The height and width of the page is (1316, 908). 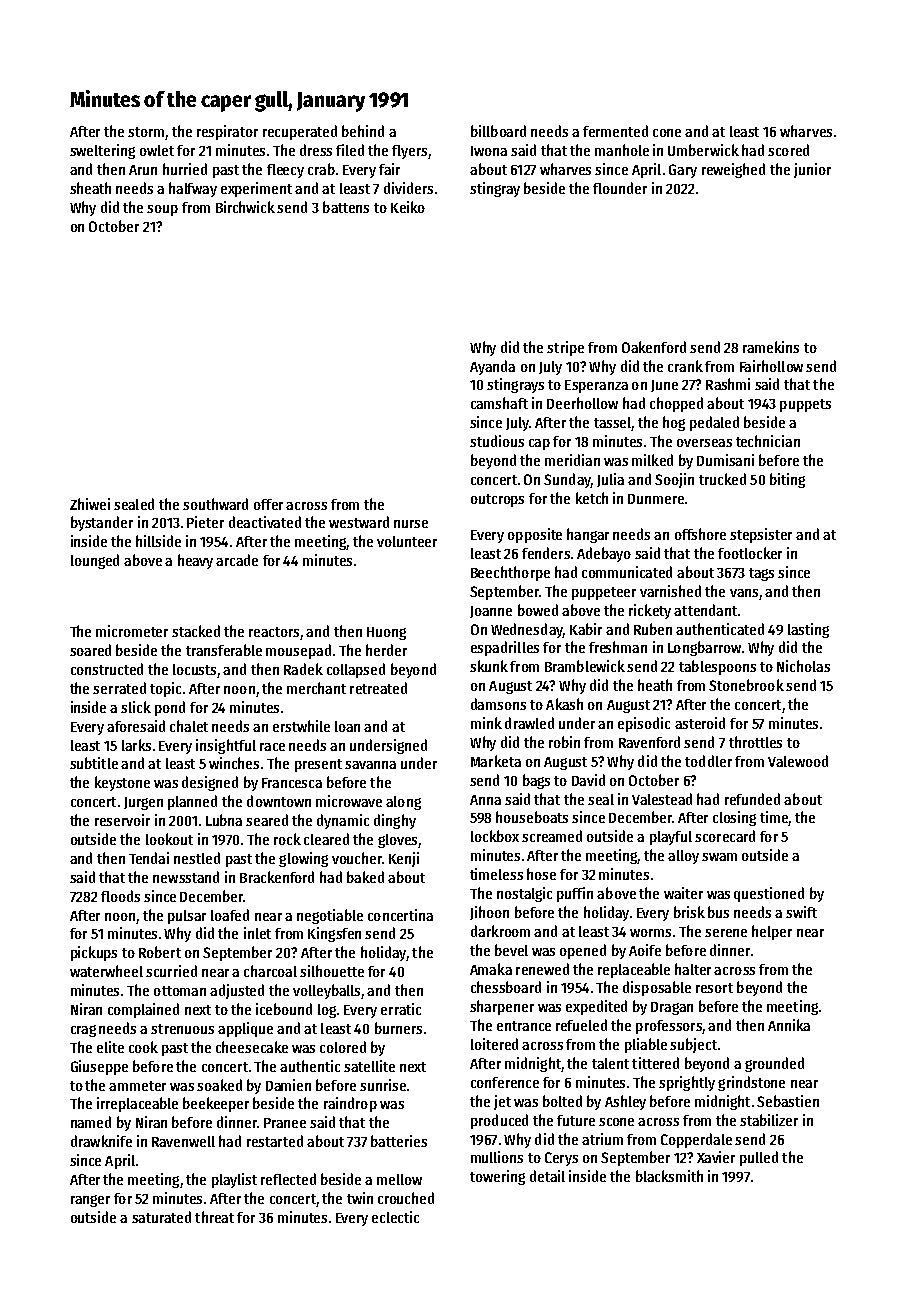 What do you see at coordinates (102, 523) in the page?
I see `bystander` at bounding box center [102, 523].
